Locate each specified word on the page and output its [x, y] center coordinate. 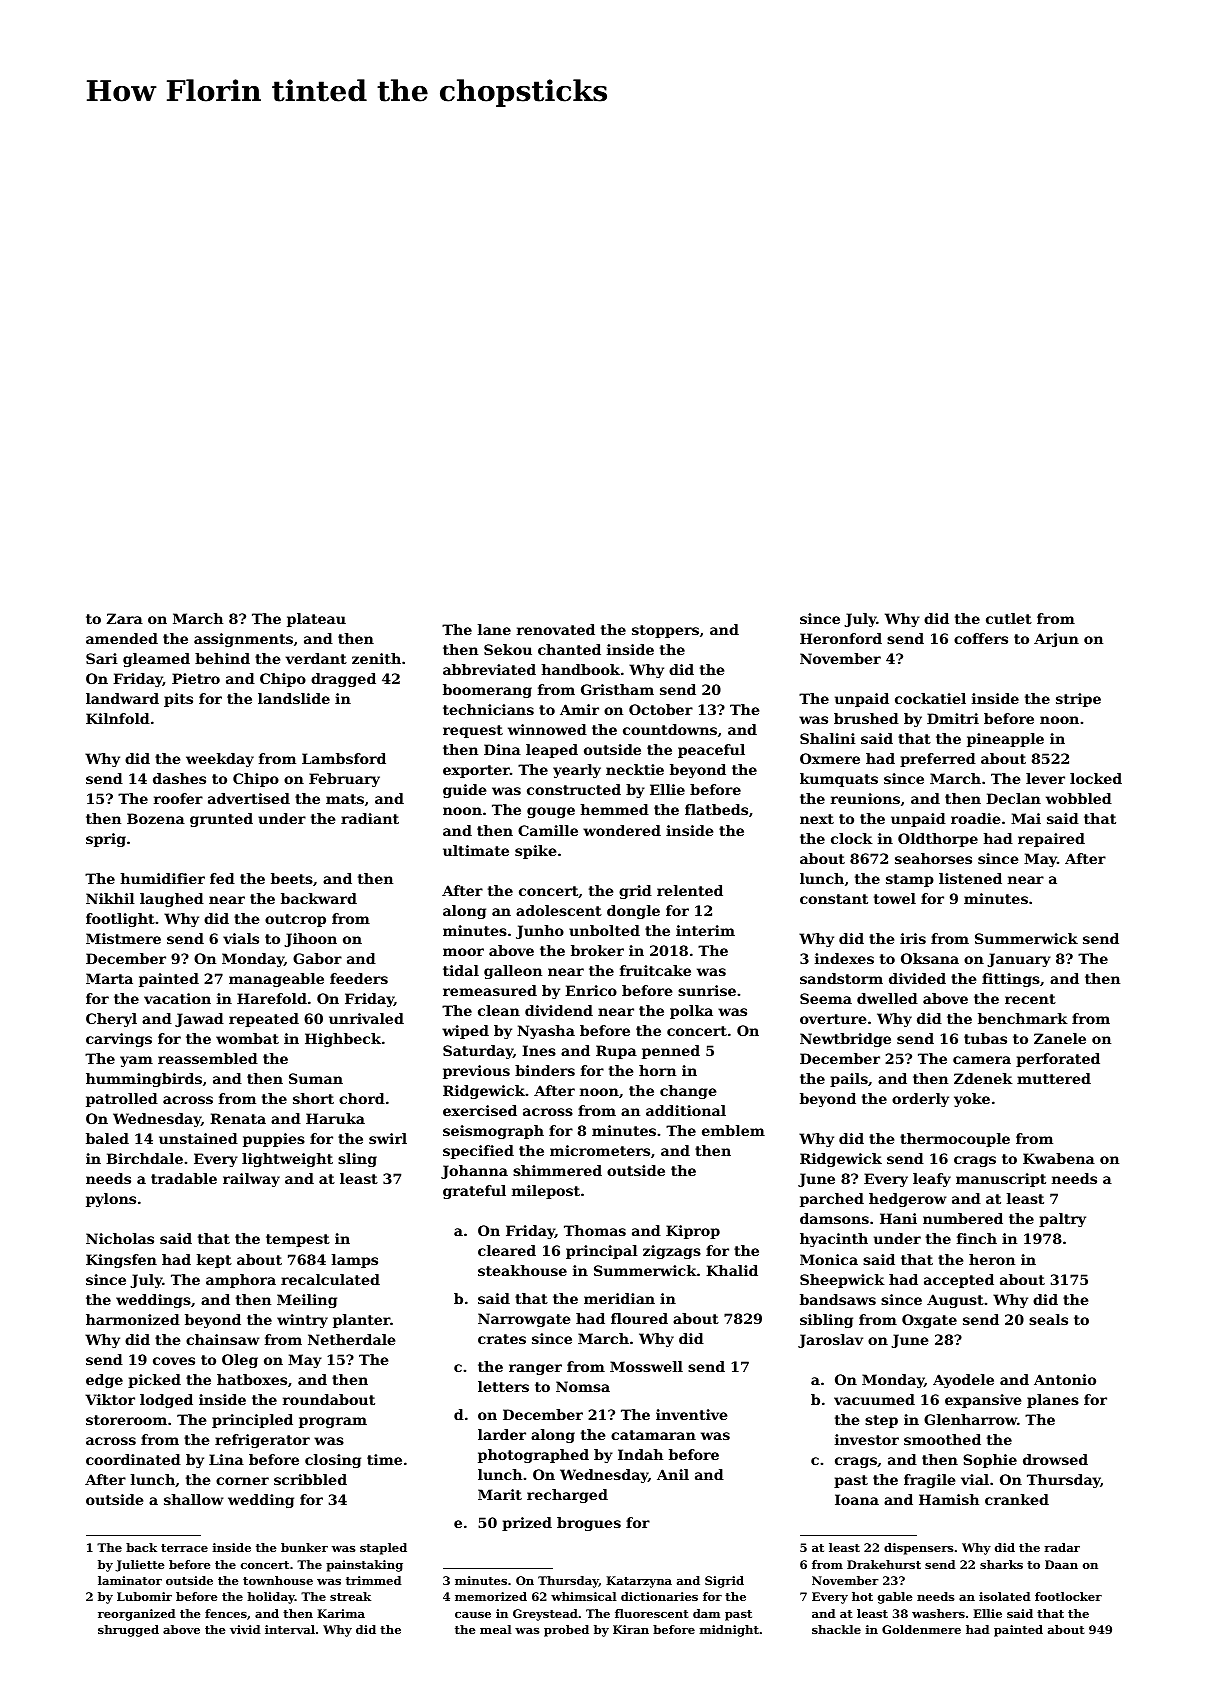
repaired [1051, 840]
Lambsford [344, 758]
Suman [316, 1078]
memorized [491, 1596]
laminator [130, 1580]
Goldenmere [921, 1629]
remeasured [490, 990]
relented [690, 890]
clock [852, 838]
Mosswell [646, 1366]
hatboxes [252, 1379]
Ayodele [963, 1381]
